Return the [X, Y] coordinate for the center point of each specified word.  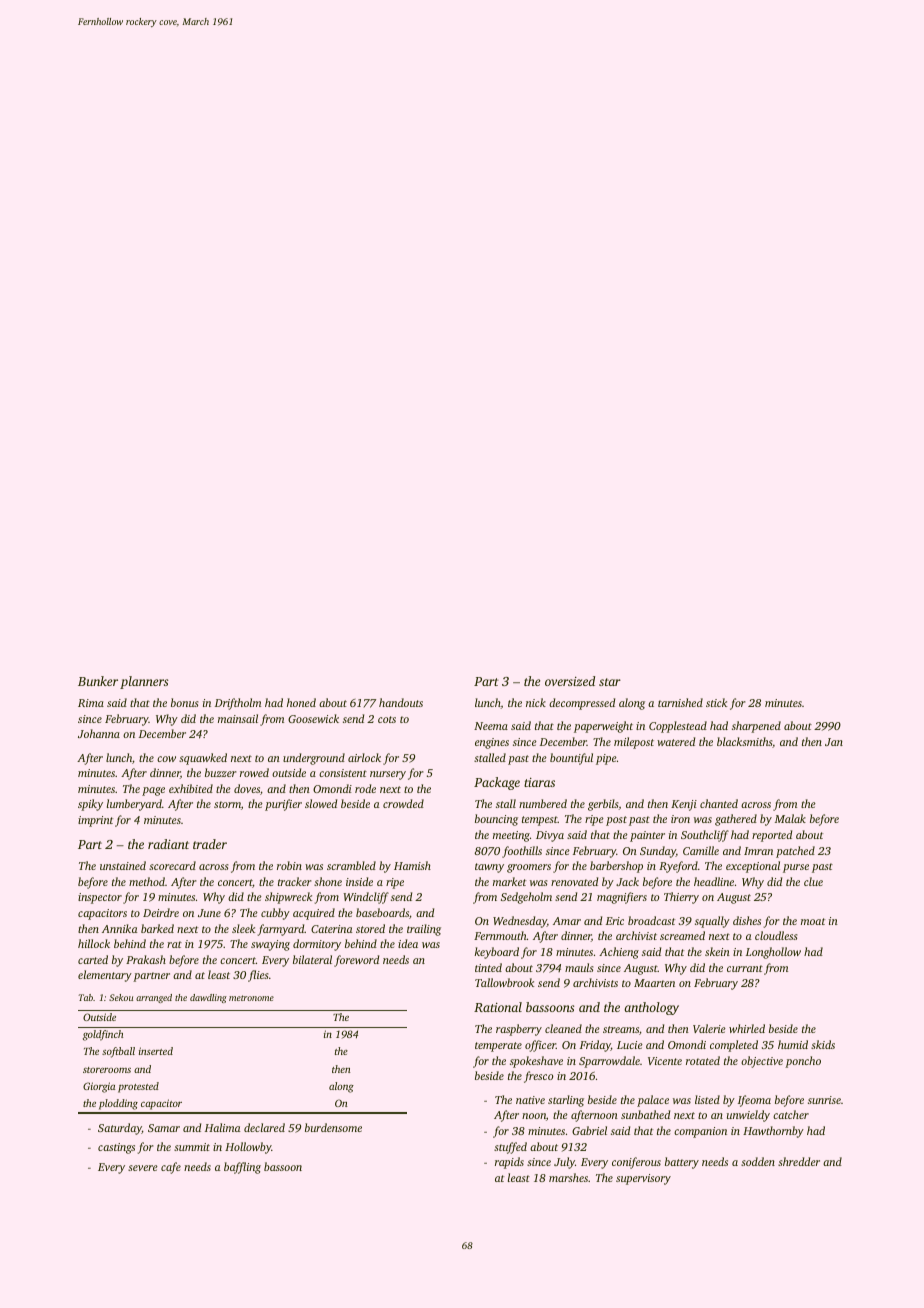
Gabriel [589, 1130]
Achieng [619, 953]
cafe [171, 1168]
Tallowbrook [504, 982]
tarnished [680, 702]
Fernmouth [500, 935]
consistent [343, 773]
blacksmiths [745, 742]
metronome [251, 998]
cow [166, 759]
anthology [651, 1008]
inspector [100, 898]
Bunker [98, 681]
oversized [570, 681]
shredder [799, 1161]
